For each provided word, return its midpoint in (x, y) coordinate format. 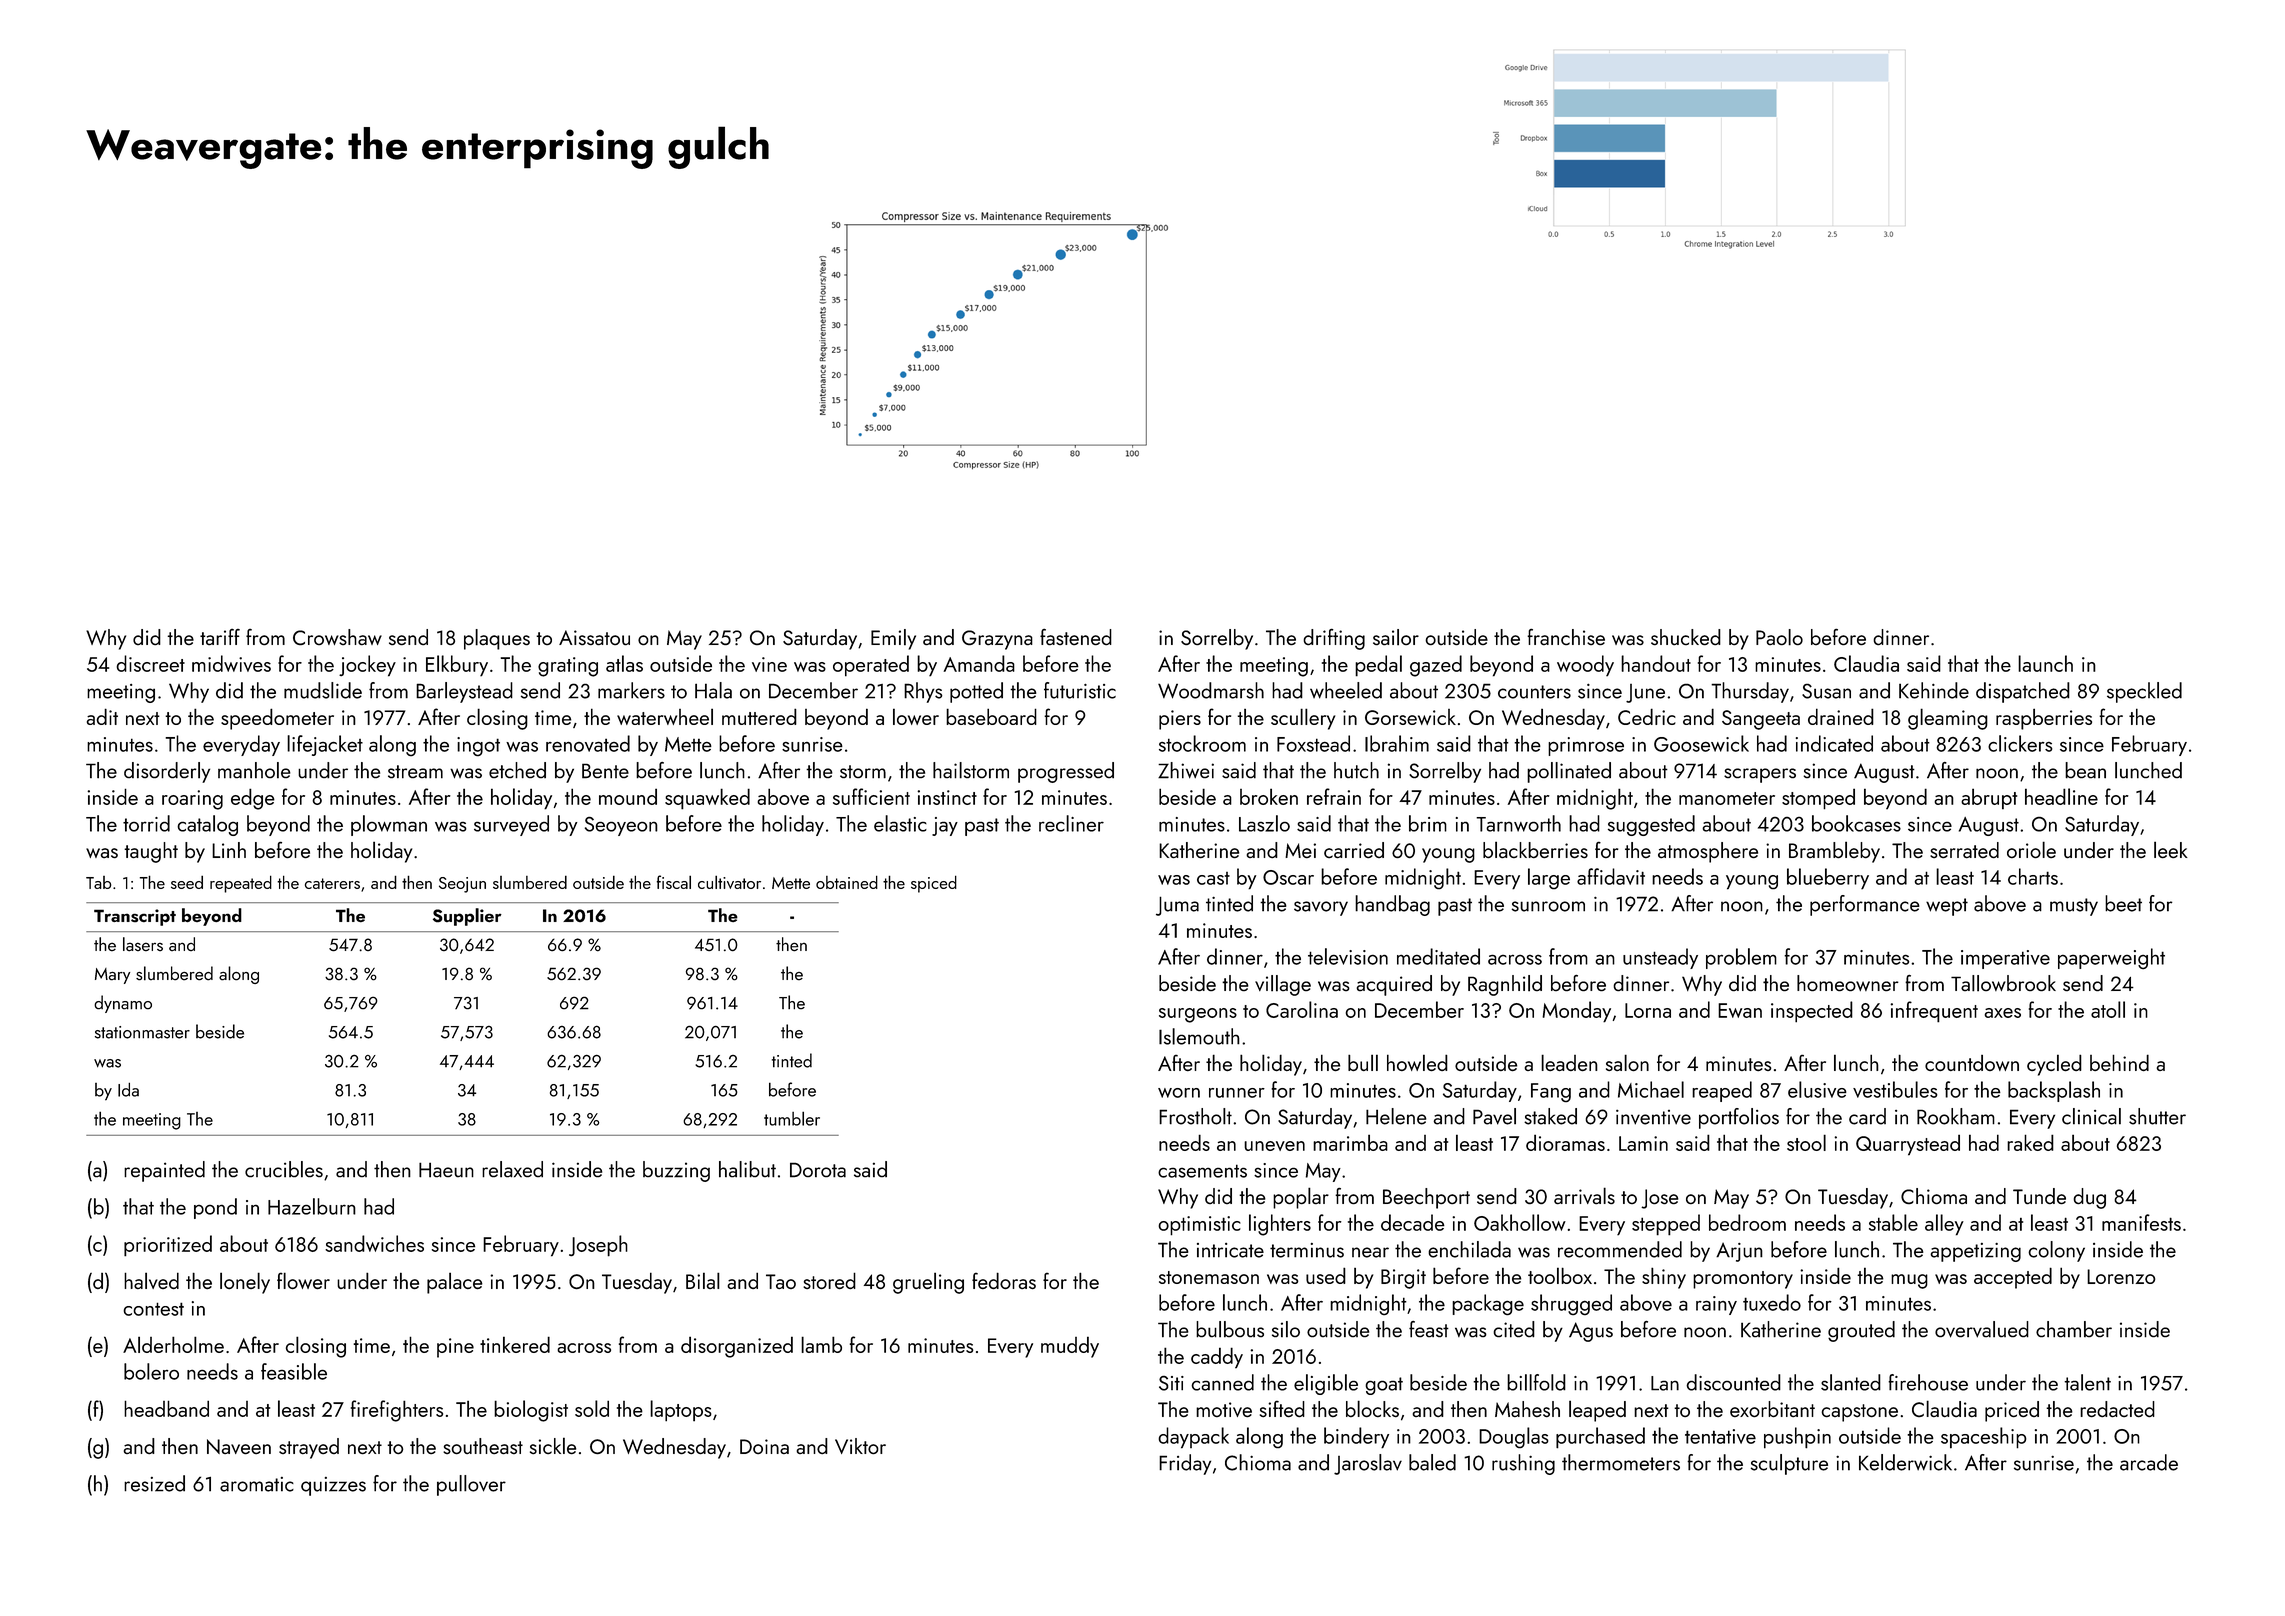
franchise (1566, 637)
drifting (1334, 639)
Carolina (1302, 1009)
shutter (2157, 1116)
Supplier (467, 917)
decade (1413, 1222)
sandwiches (374, 1243)
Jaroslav (1368, 1464)
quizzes (333, 1486)
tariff (220, 637)
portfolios (1739, 1118)
